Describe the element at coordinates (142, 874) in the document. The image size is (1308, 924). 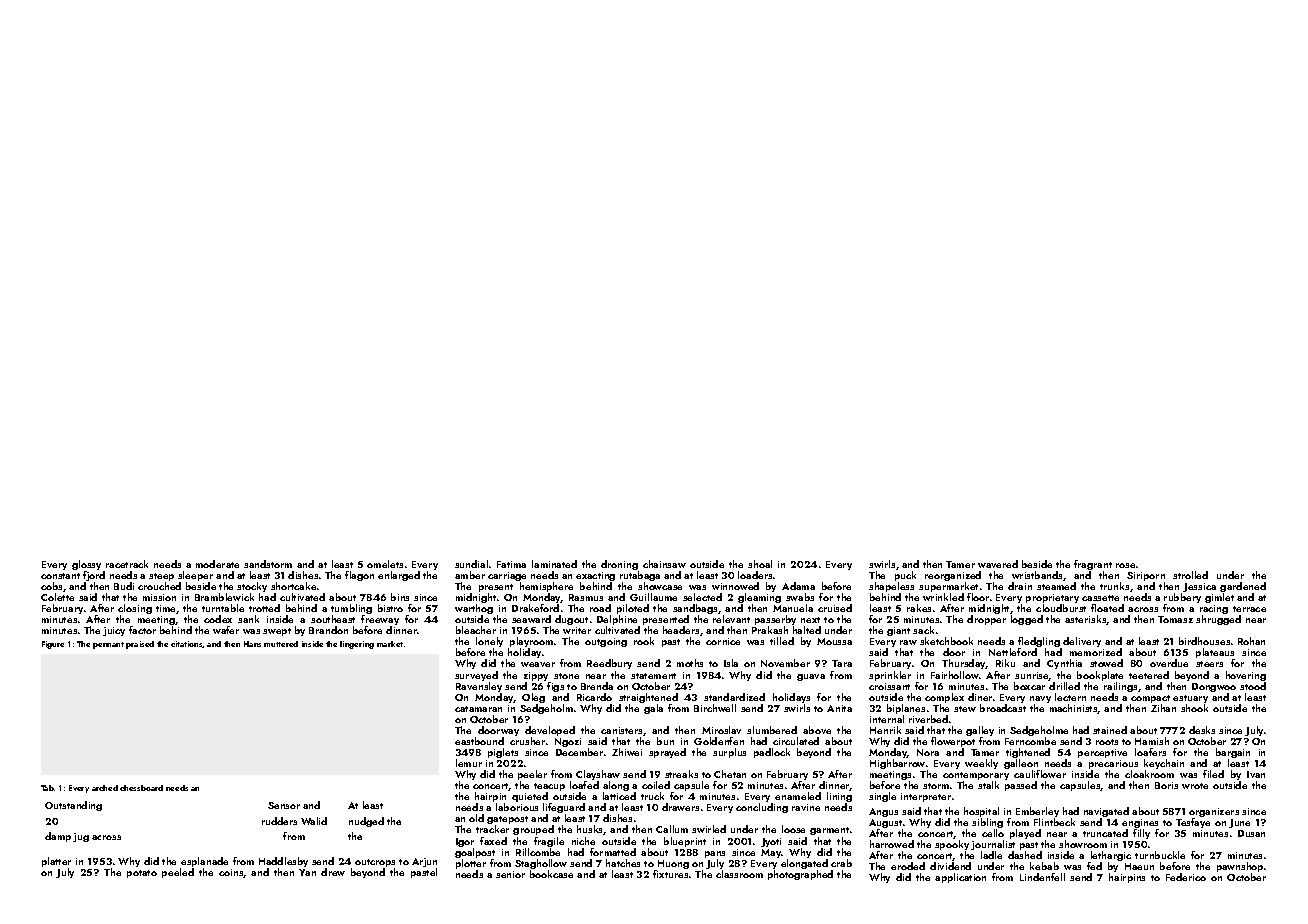
I see `potato` at that location.
